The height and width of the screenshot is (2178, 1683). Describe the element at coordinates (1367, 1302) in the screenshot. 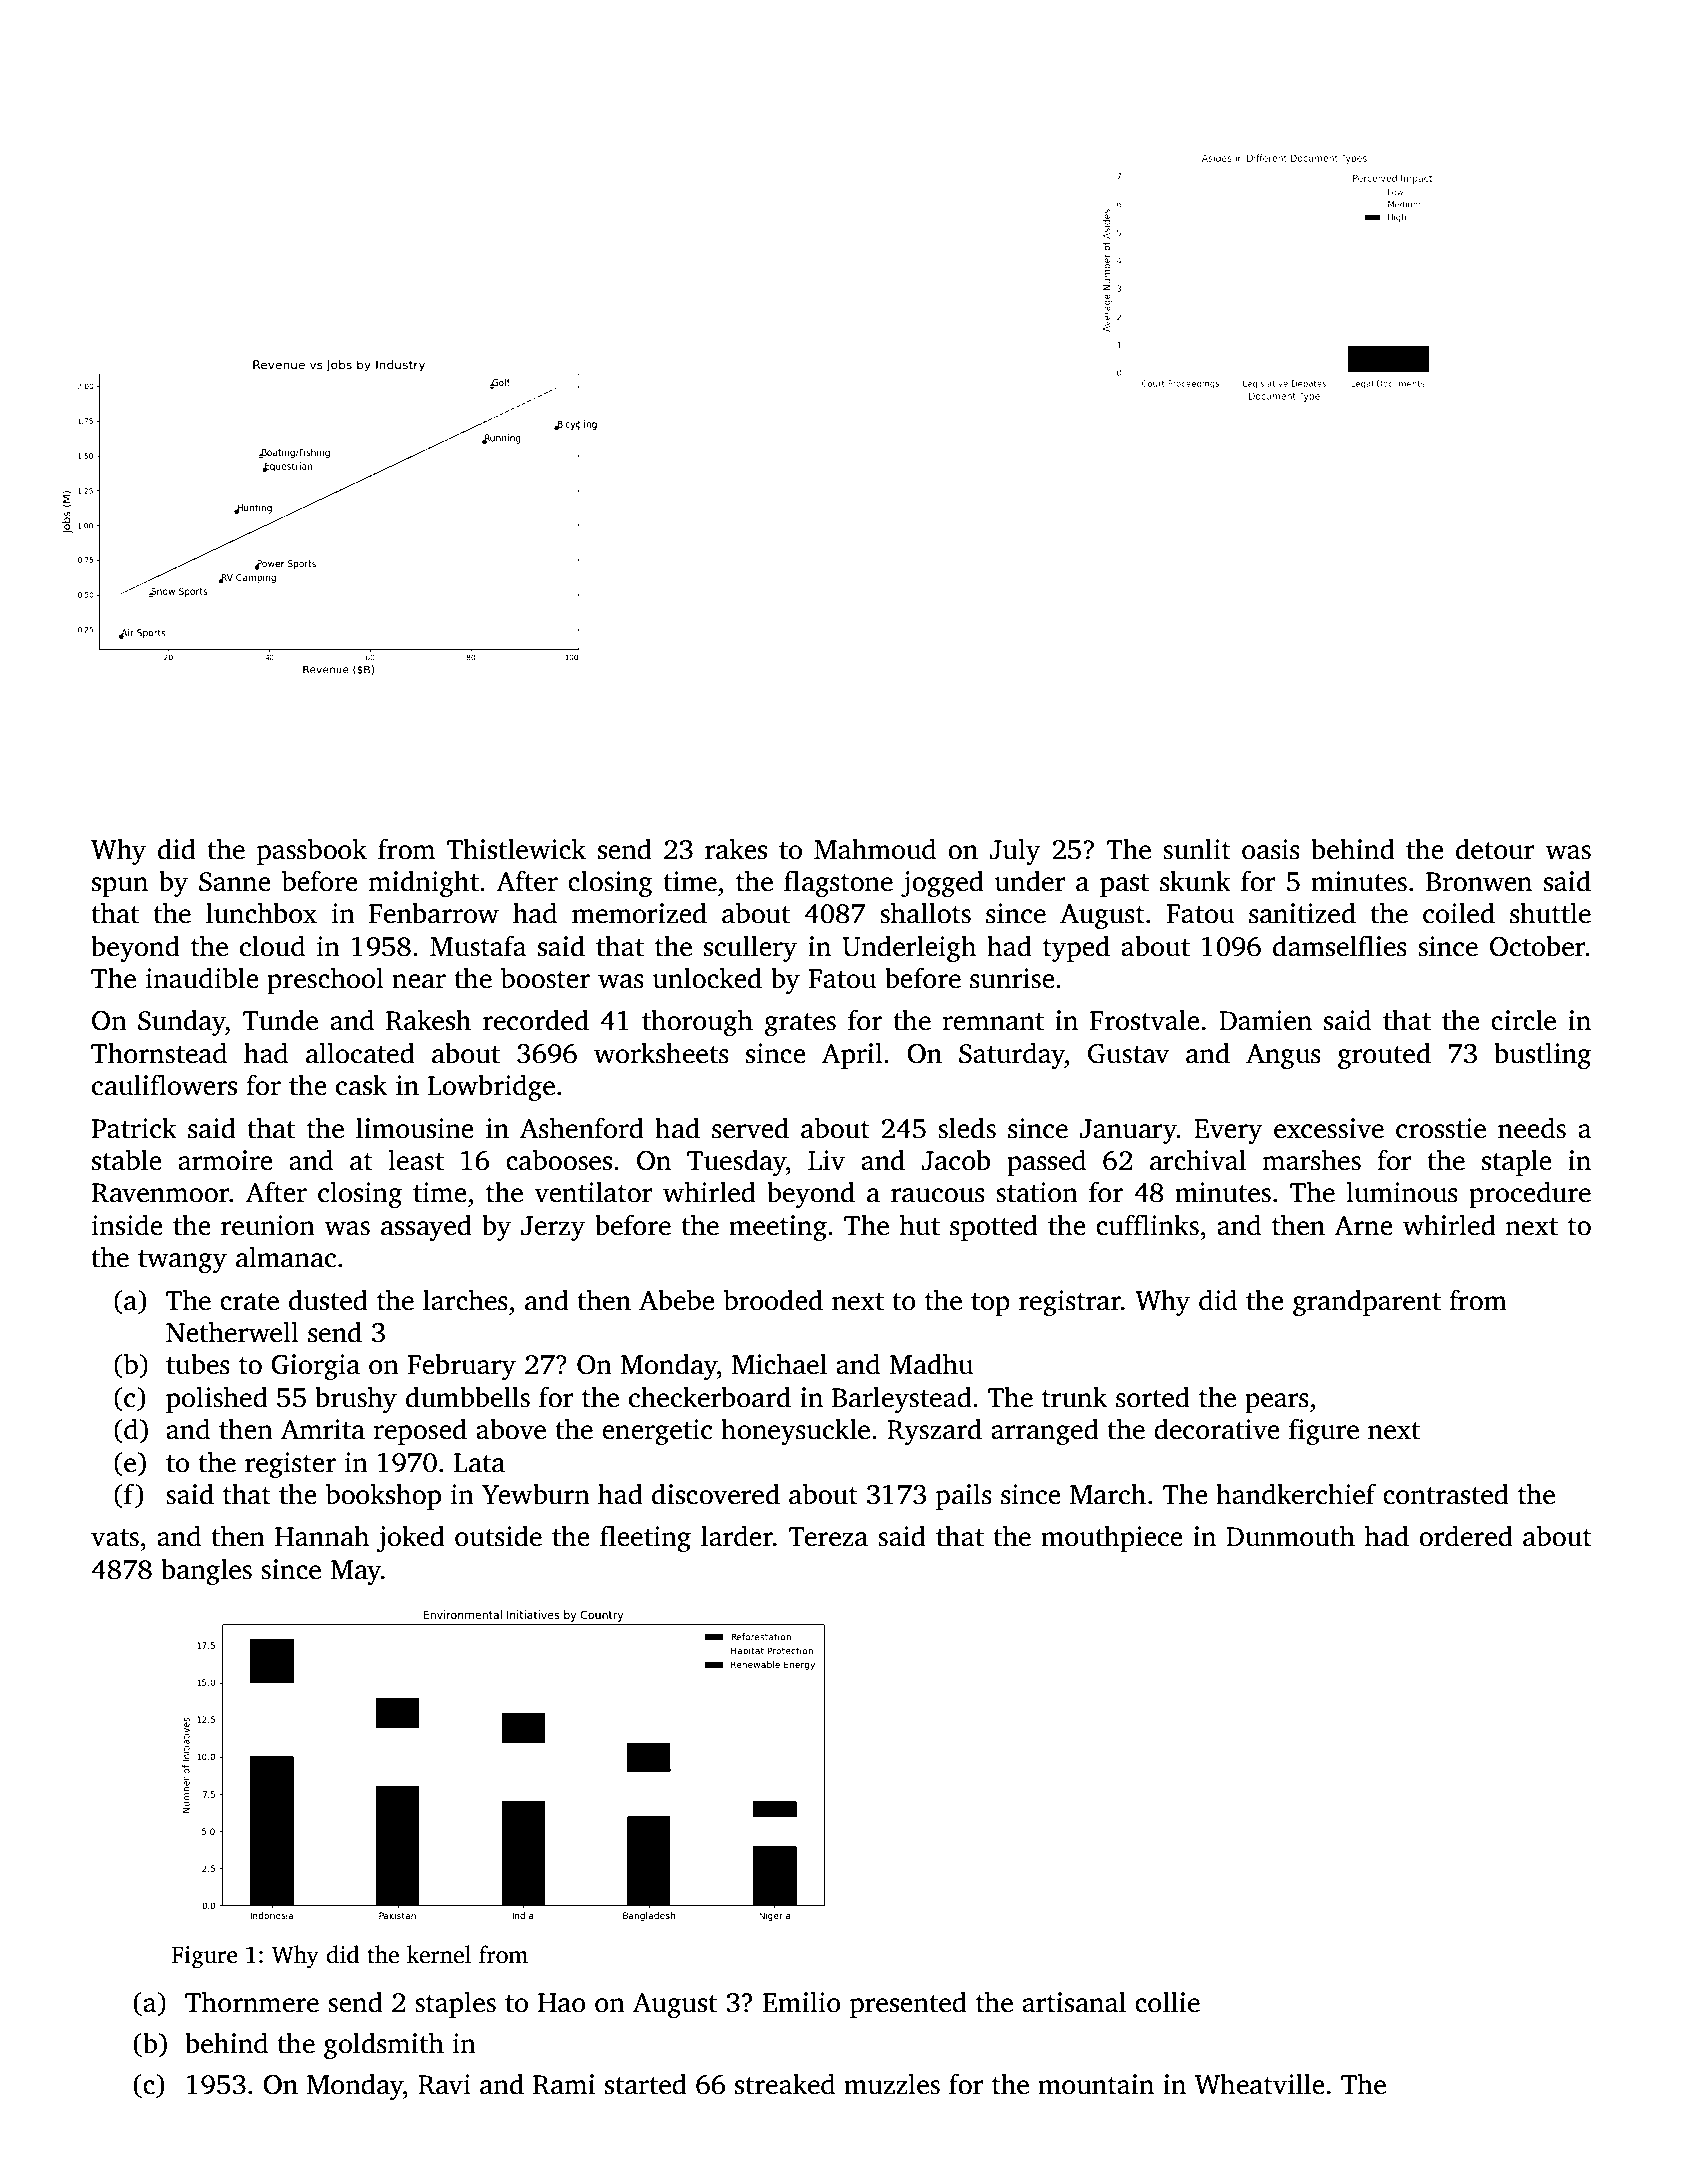

I see `grandparent` at that location.
